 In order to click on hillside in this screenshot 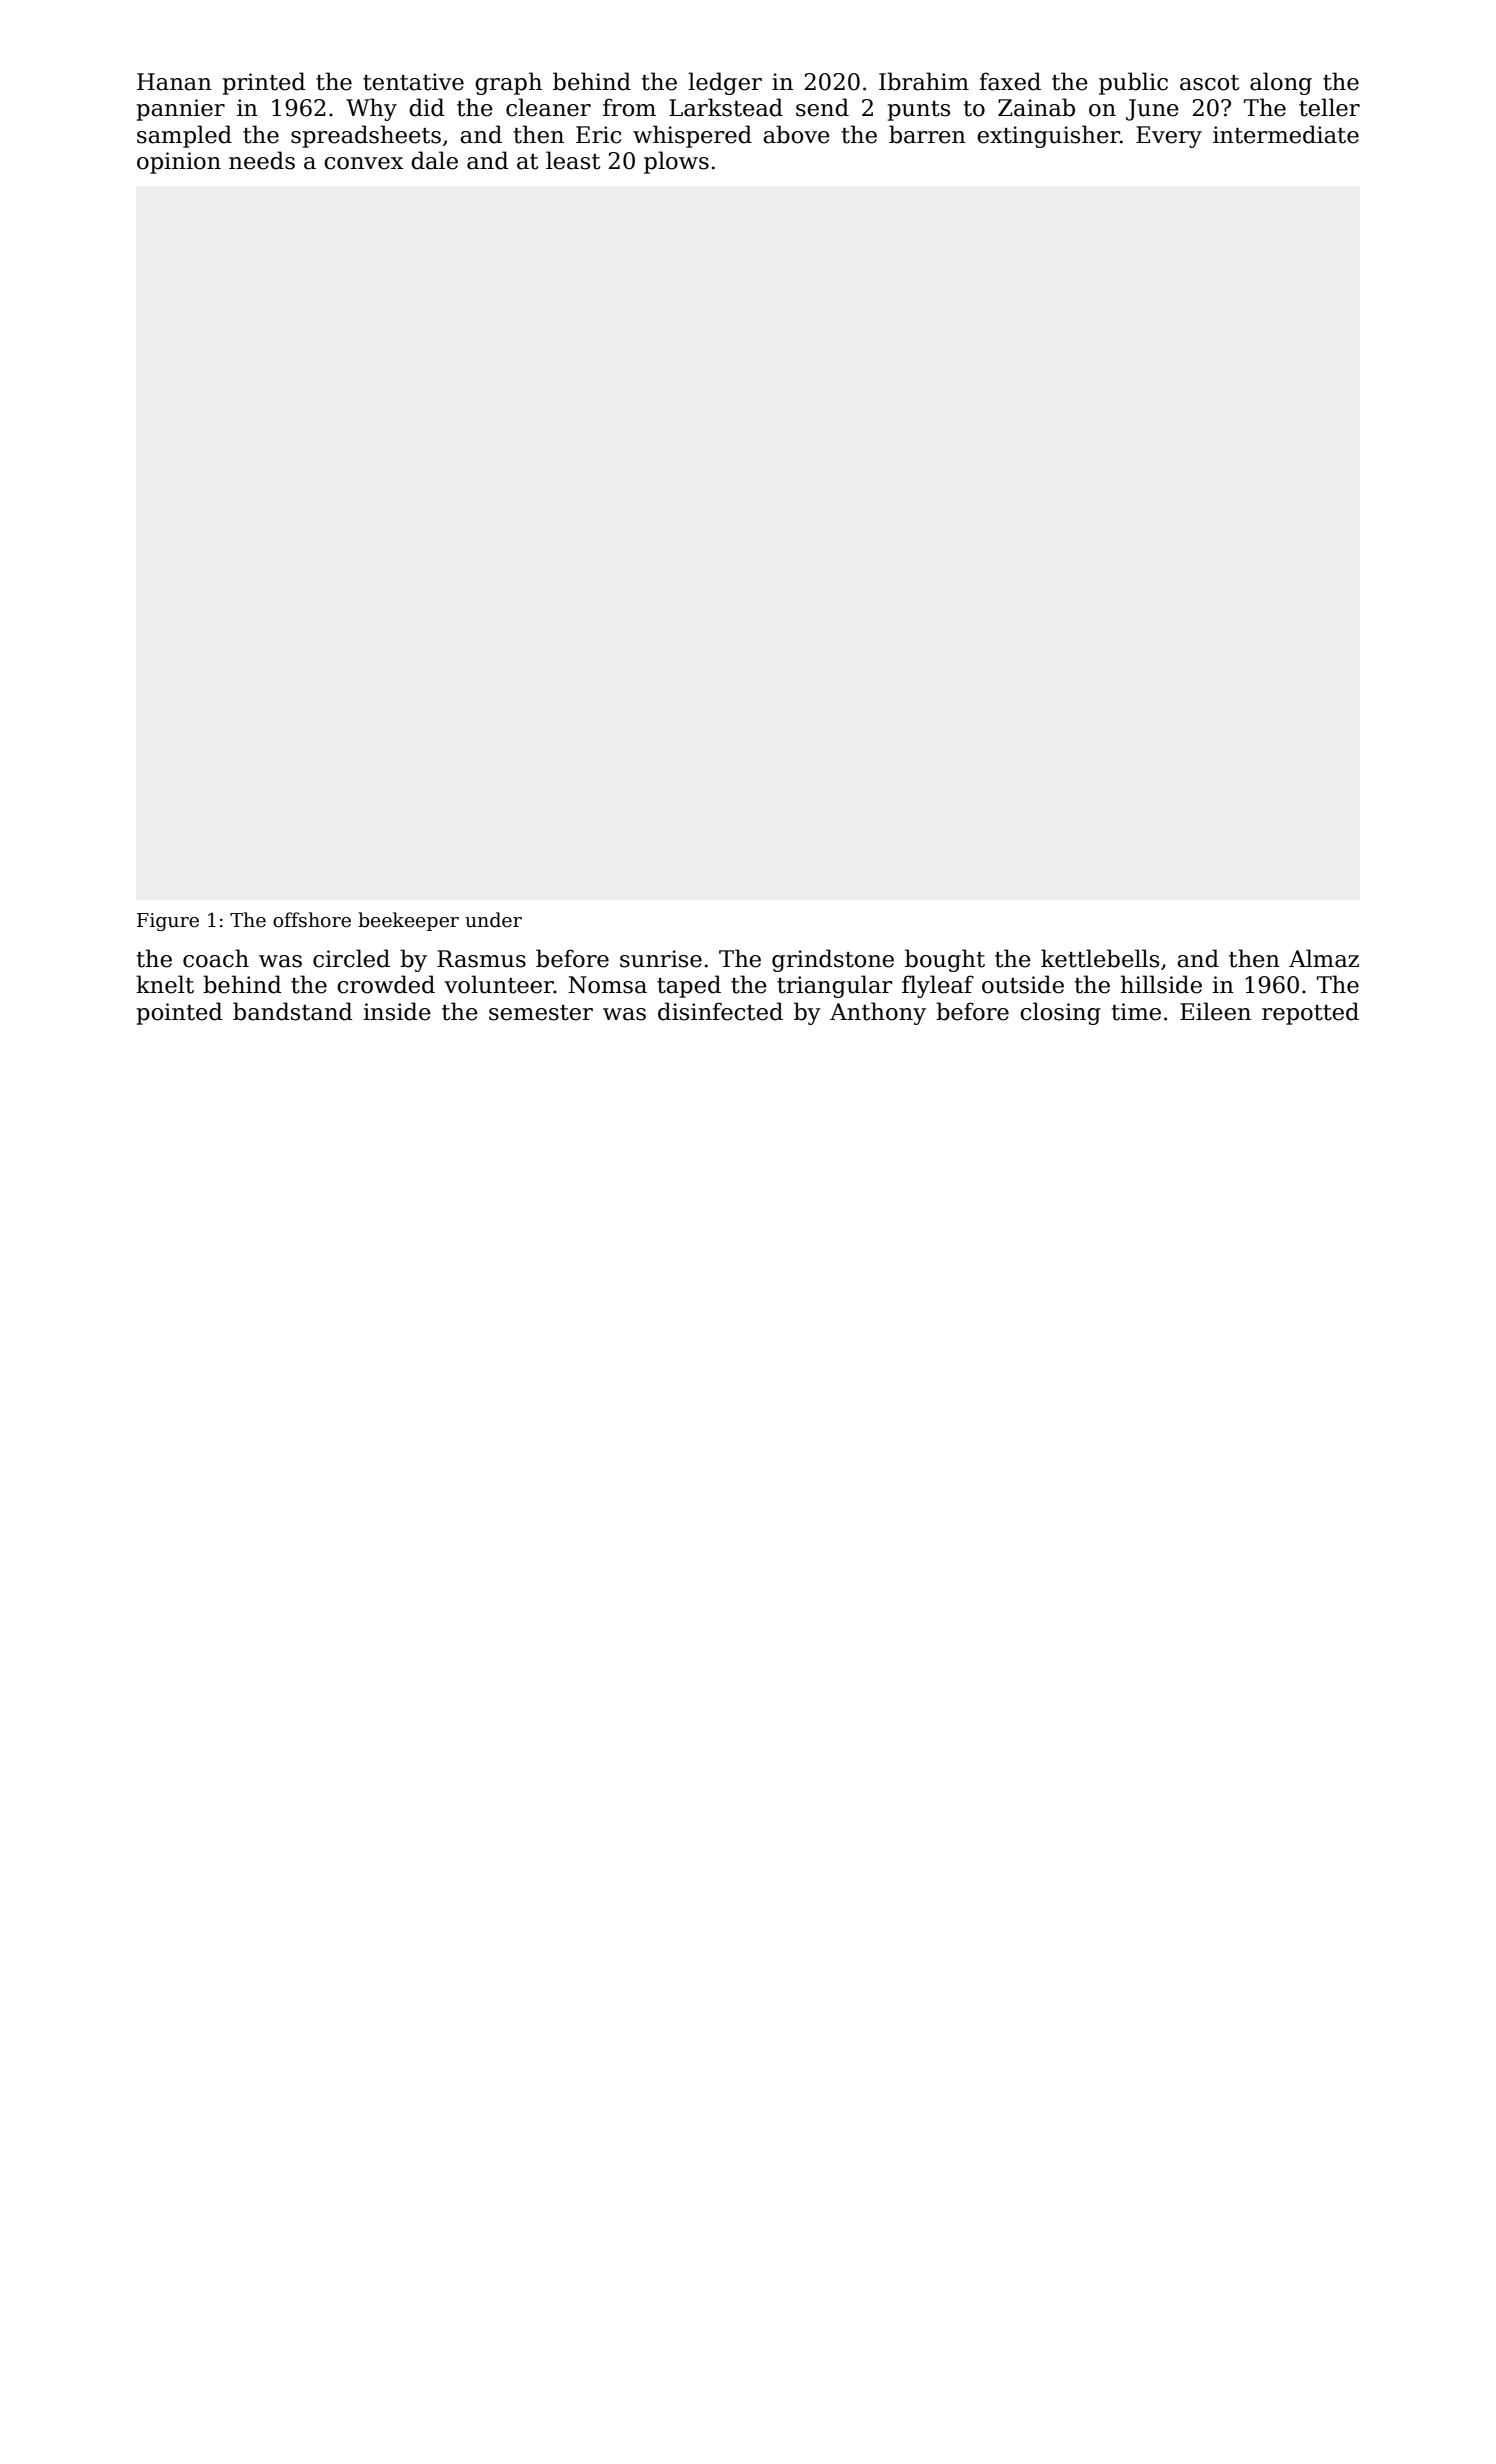, I will do `click(1161, 984)`.
